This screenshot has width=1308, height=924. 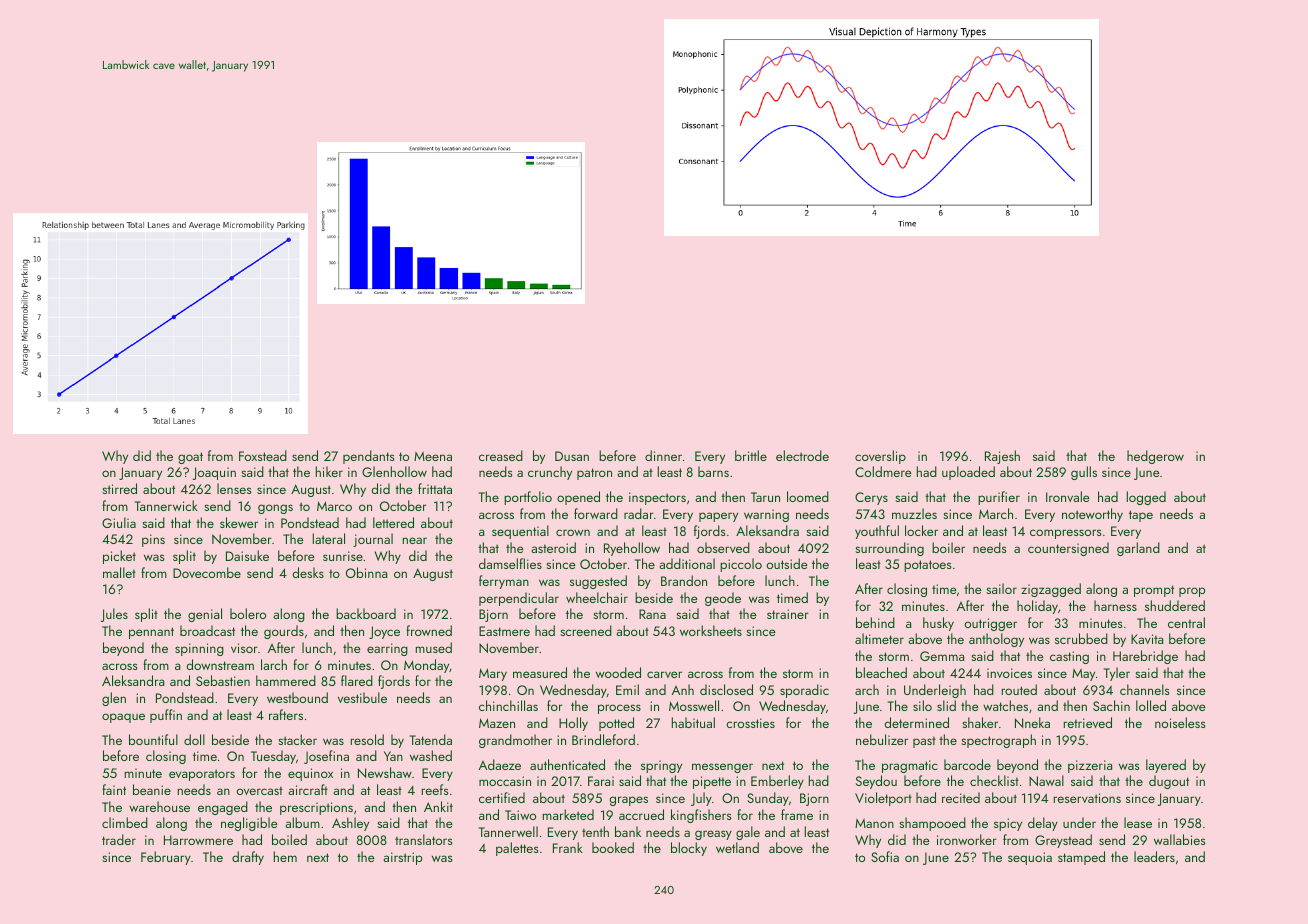 I want to click on pendants, so click(x=369, y=457).
